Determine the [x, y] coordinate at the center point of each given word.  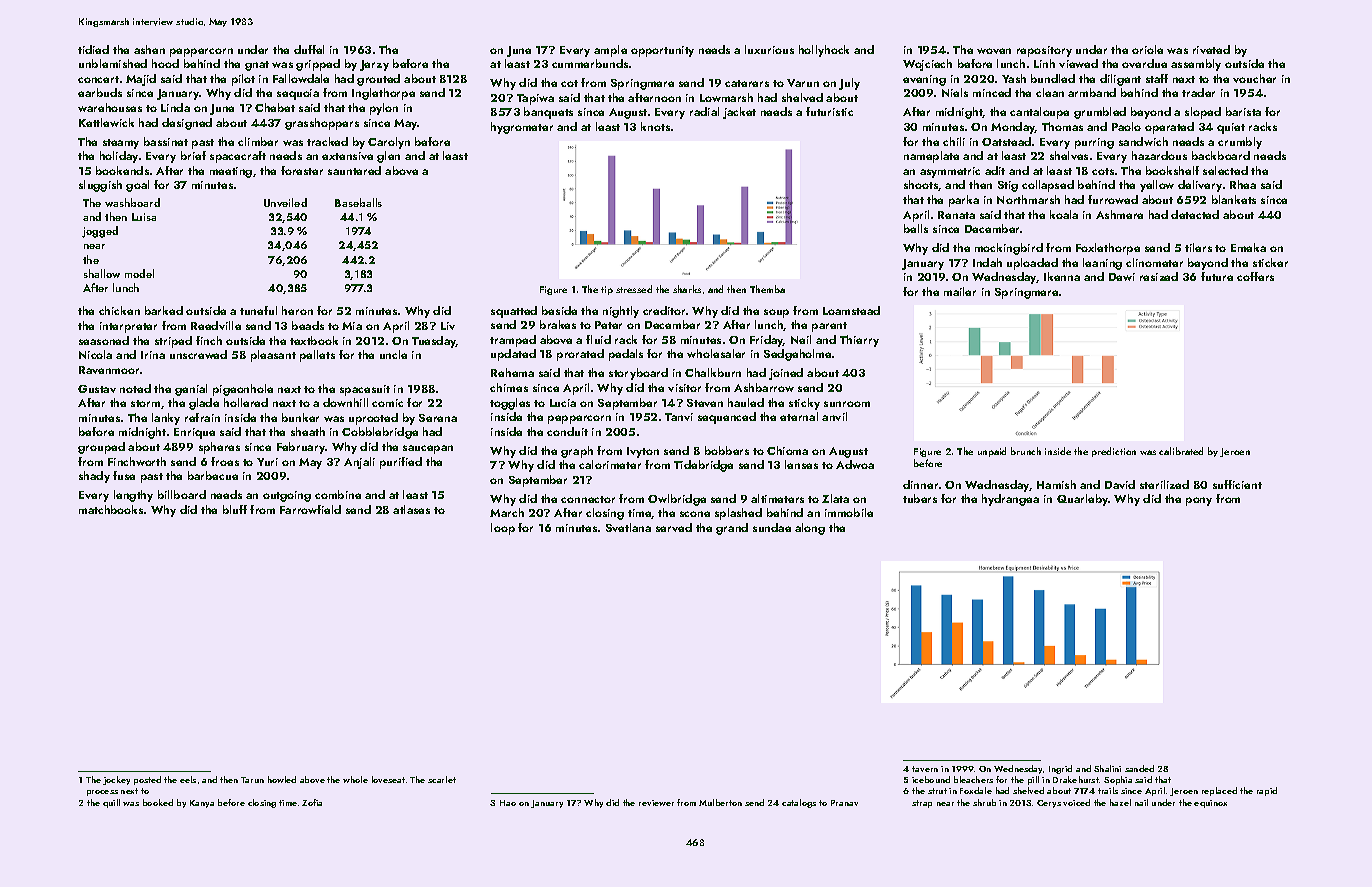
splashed [738, 514]
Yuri [267, 462]
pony [1199, 501]
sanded [1139, 768]
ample [610, 51]
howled [282, 779]
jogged [100, 232]
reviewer [656, 803]
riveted [1211, 49]
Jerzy [374, 65]
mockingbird [1009, 249]
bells [916, 228]
